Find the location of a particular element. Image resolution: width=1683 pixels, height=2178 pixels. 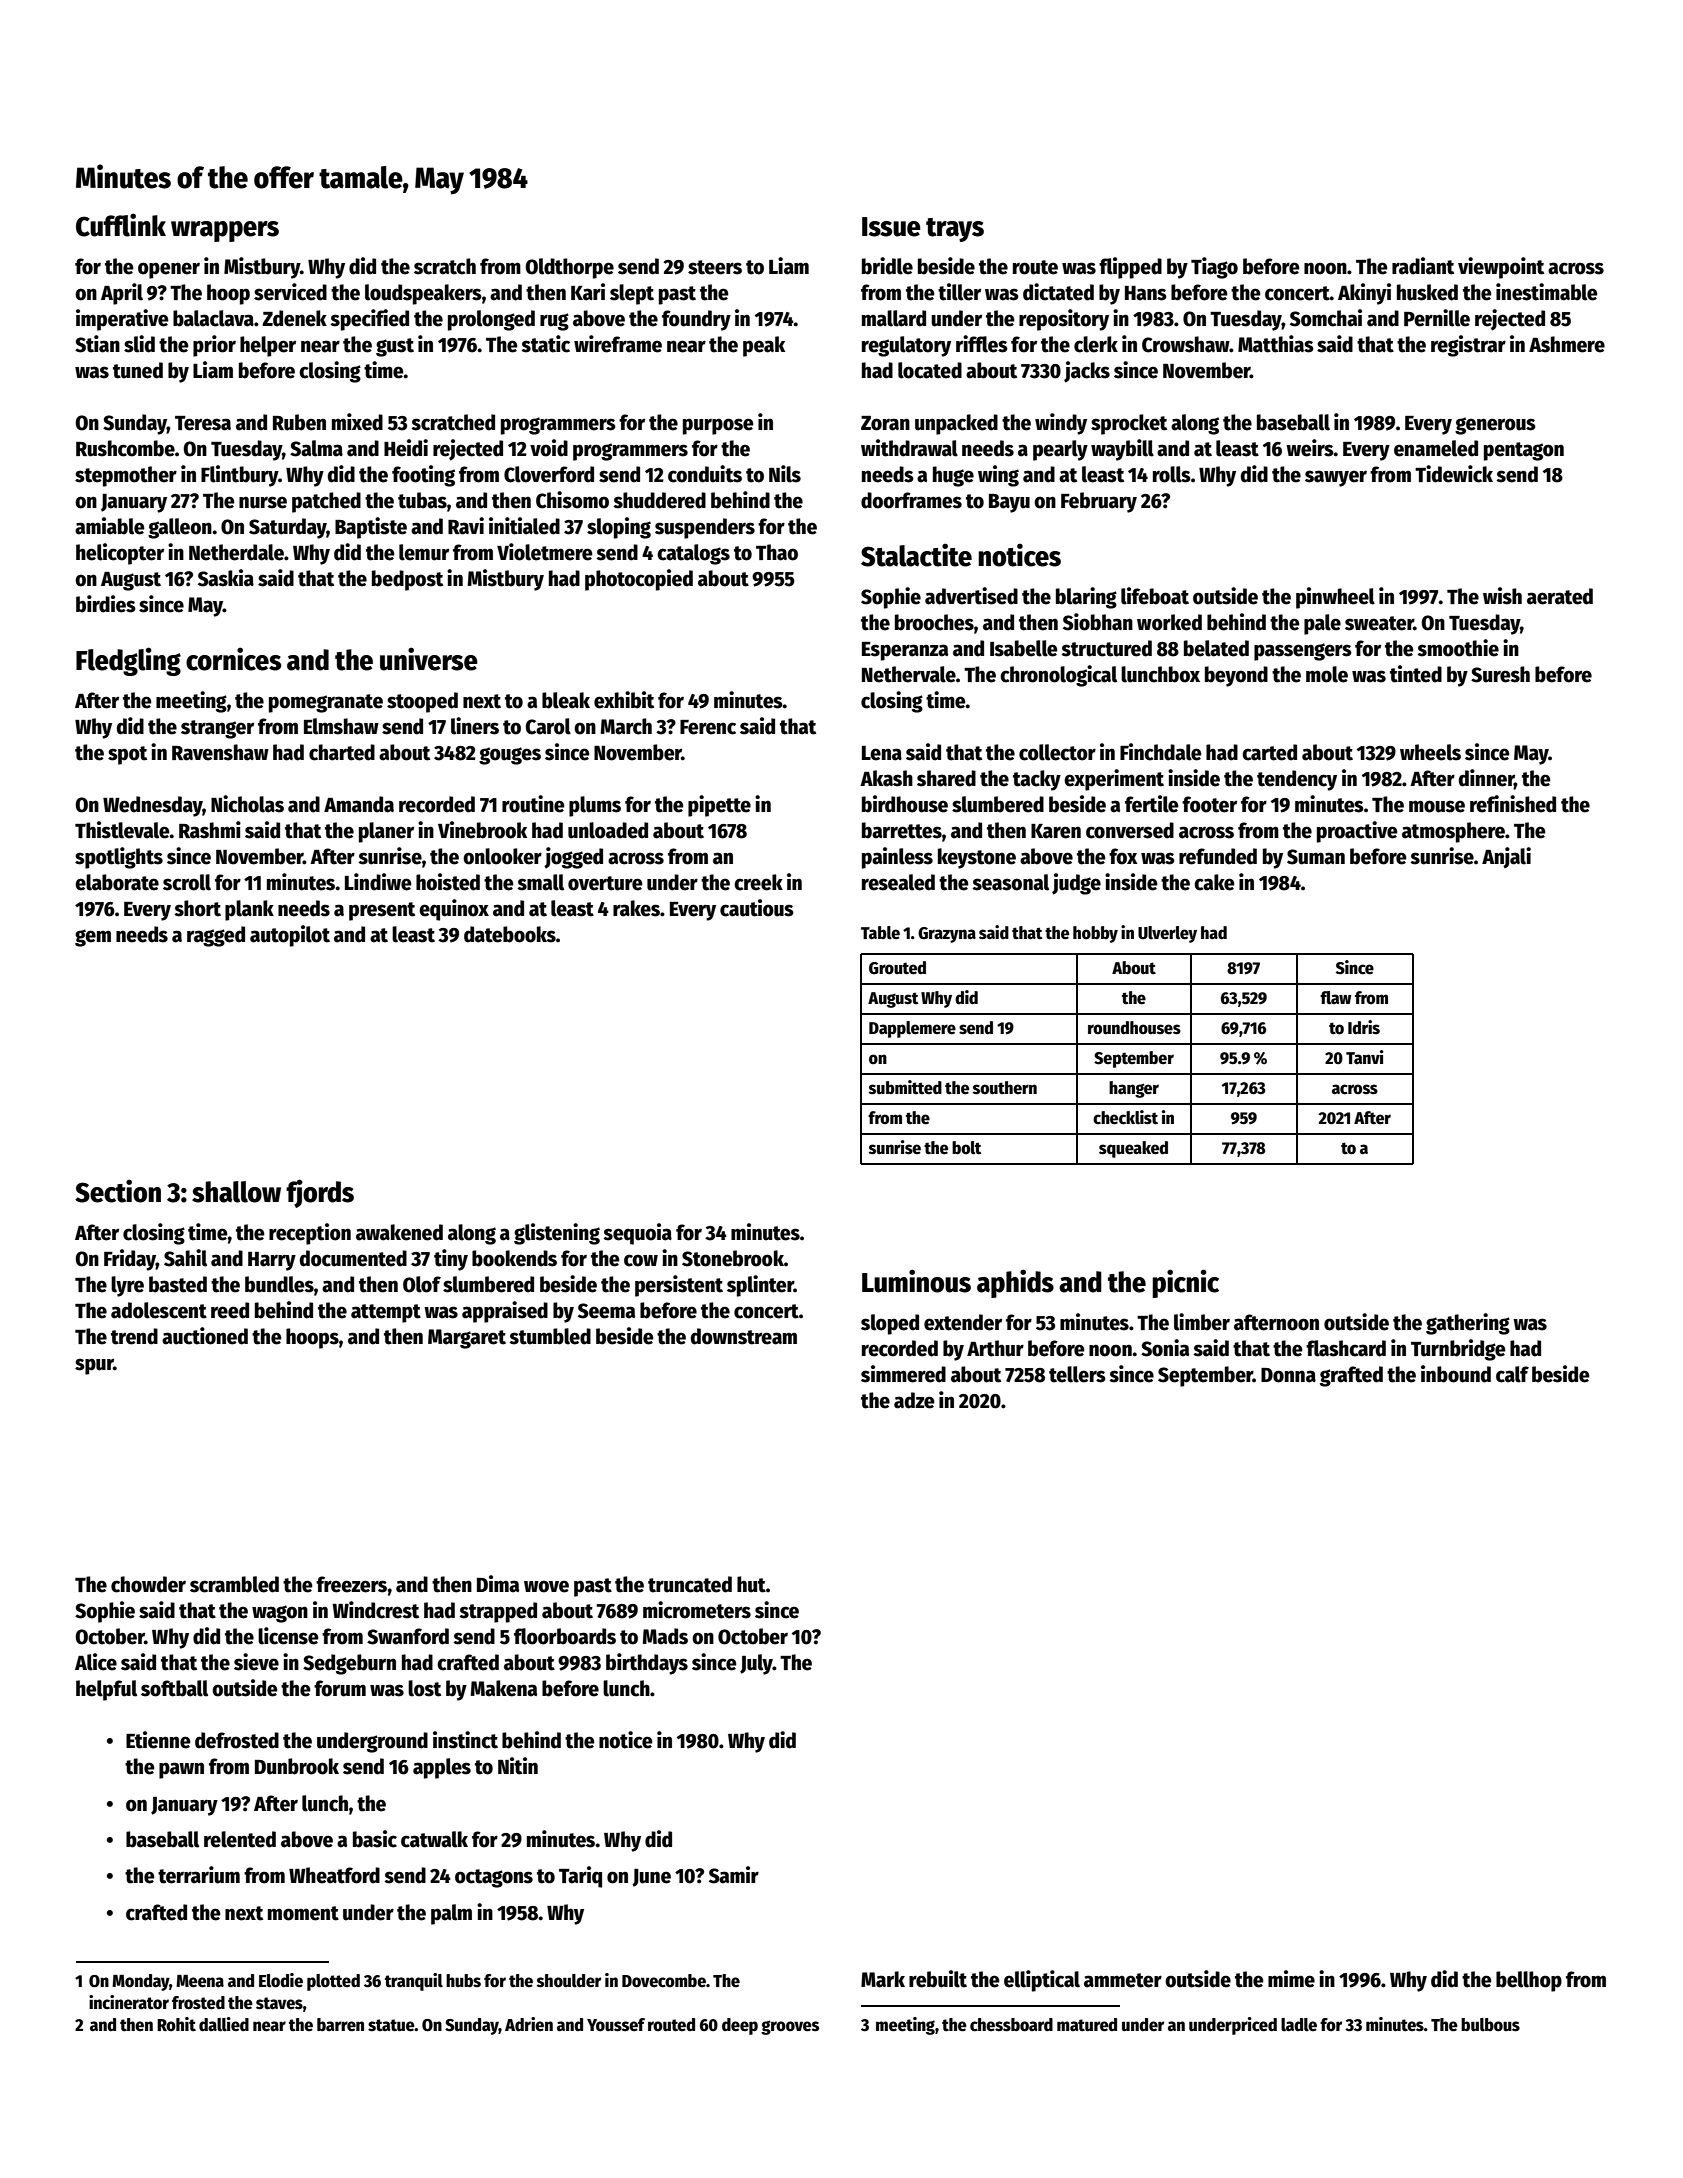

Saturday is located at coordinates (288, 528).
